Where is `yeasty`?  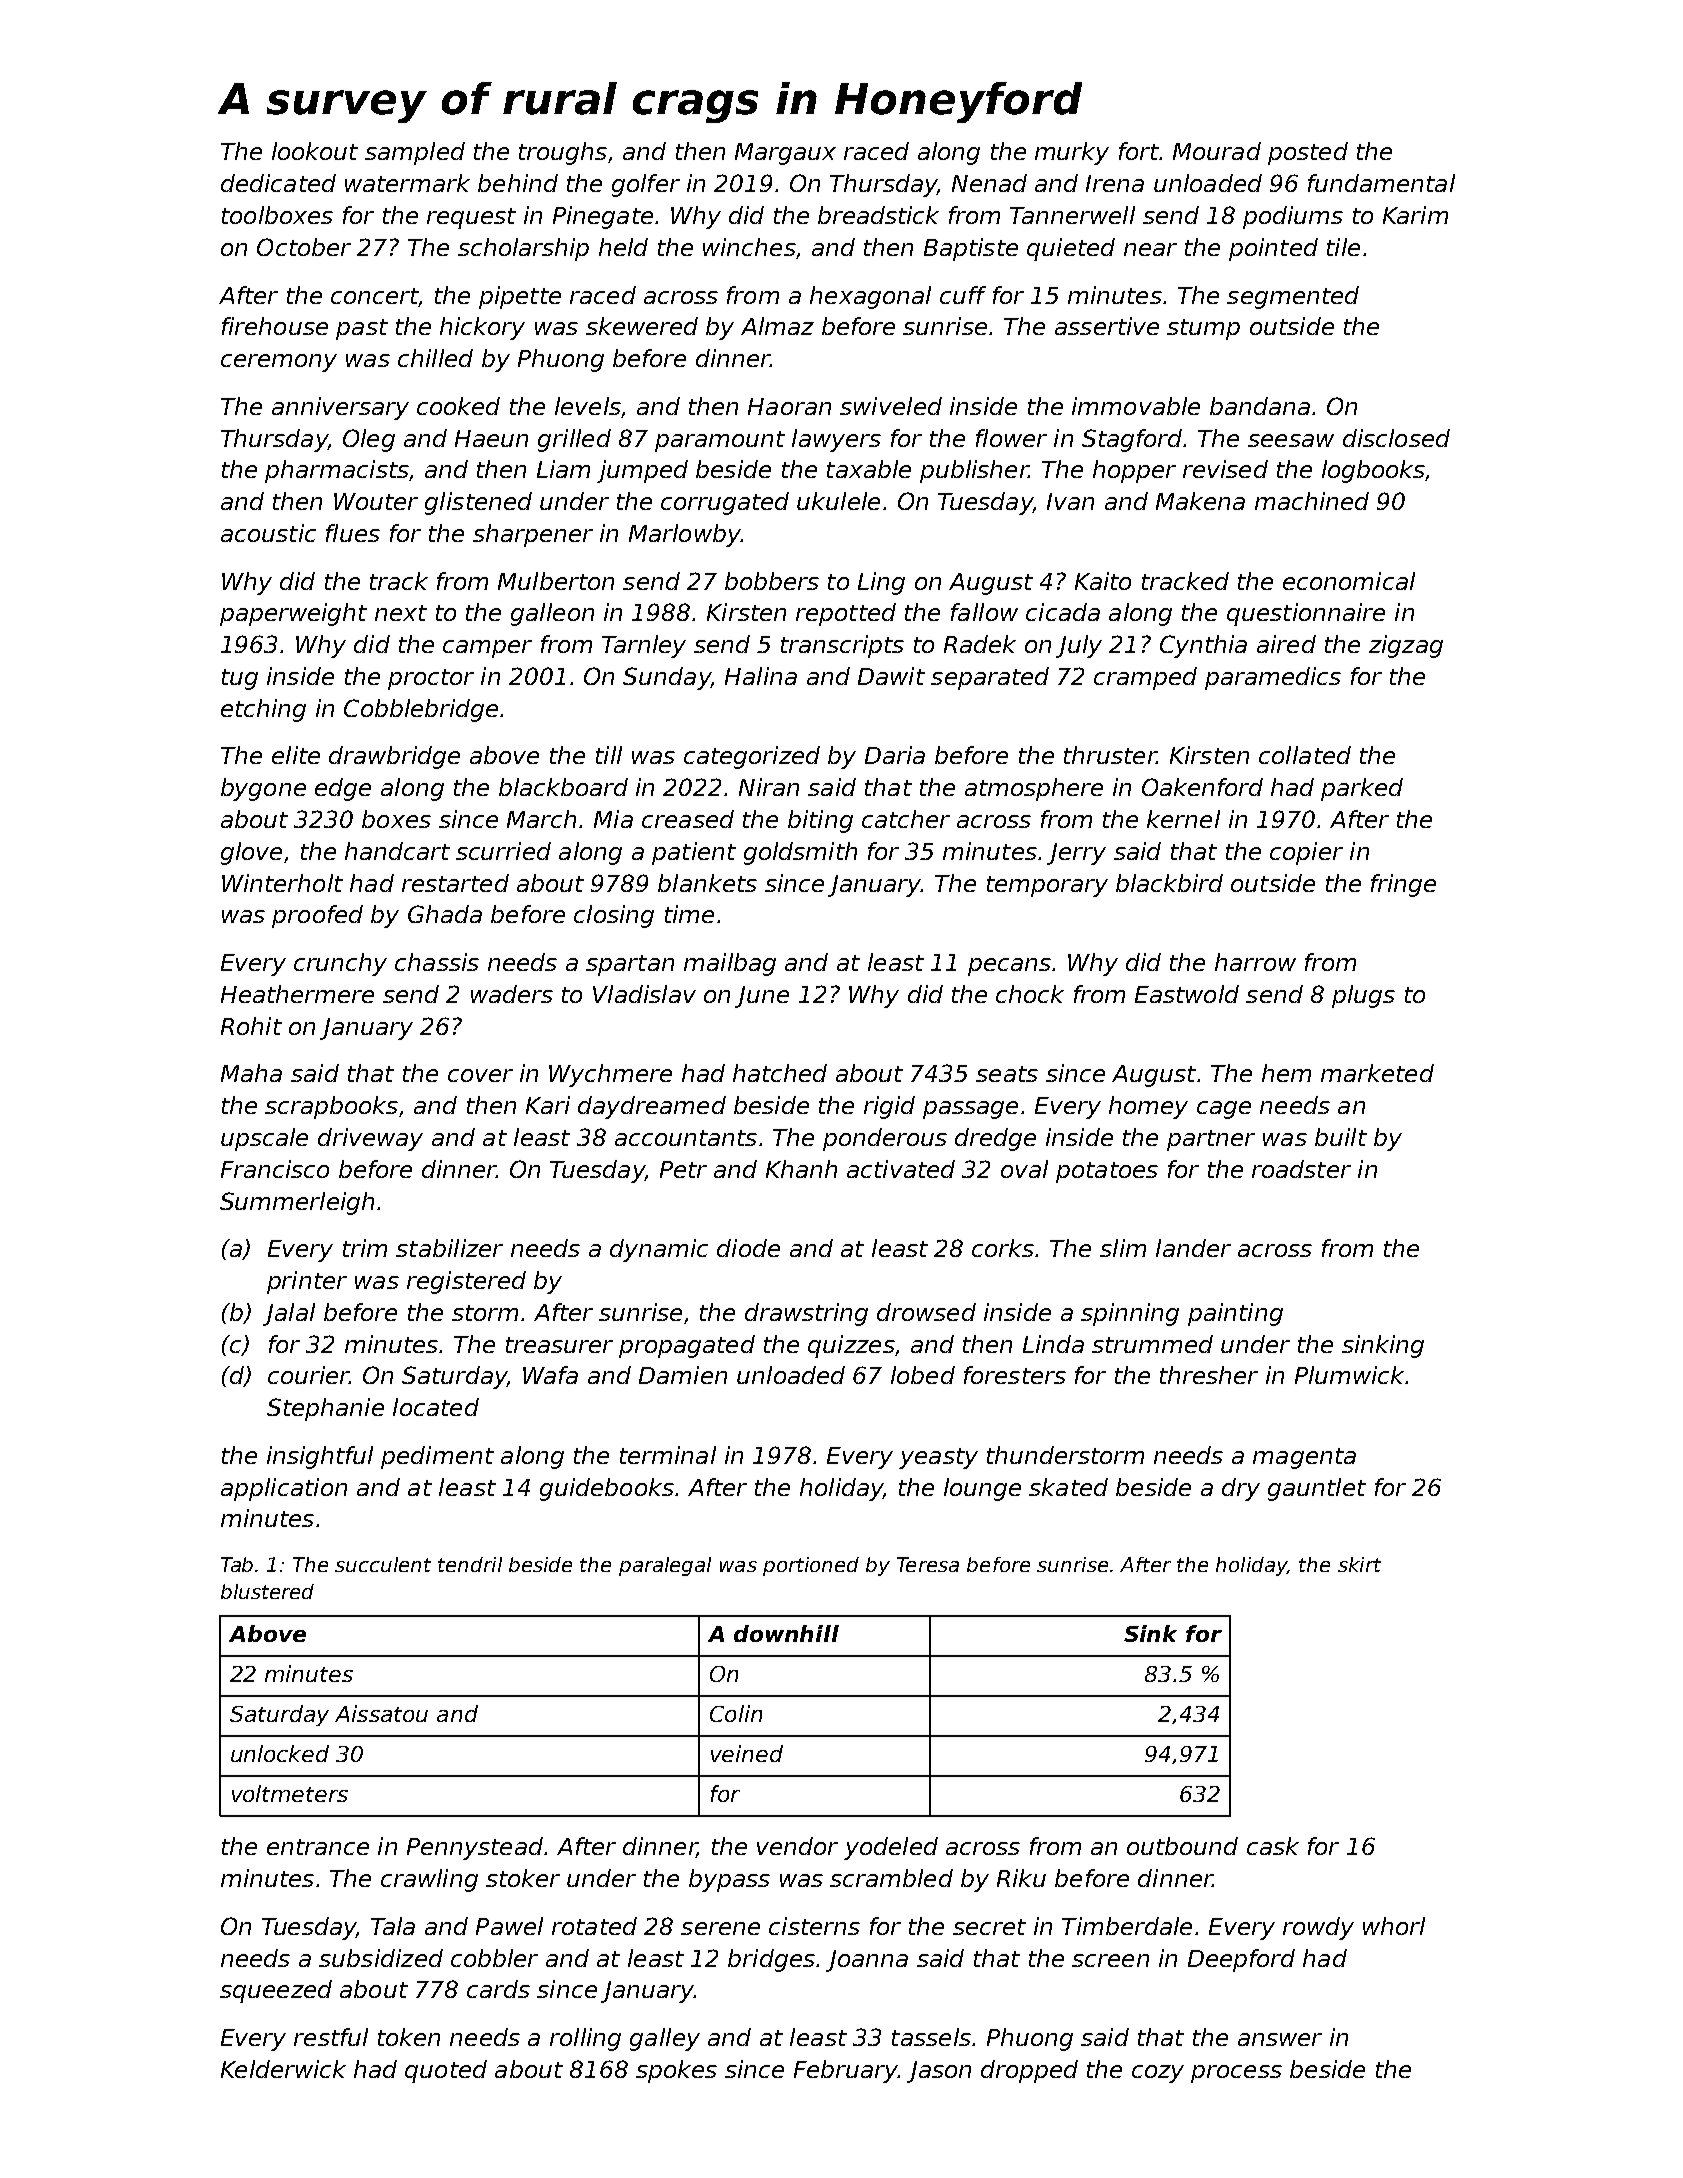
yeasty is located at coordinates (938, 1458).
